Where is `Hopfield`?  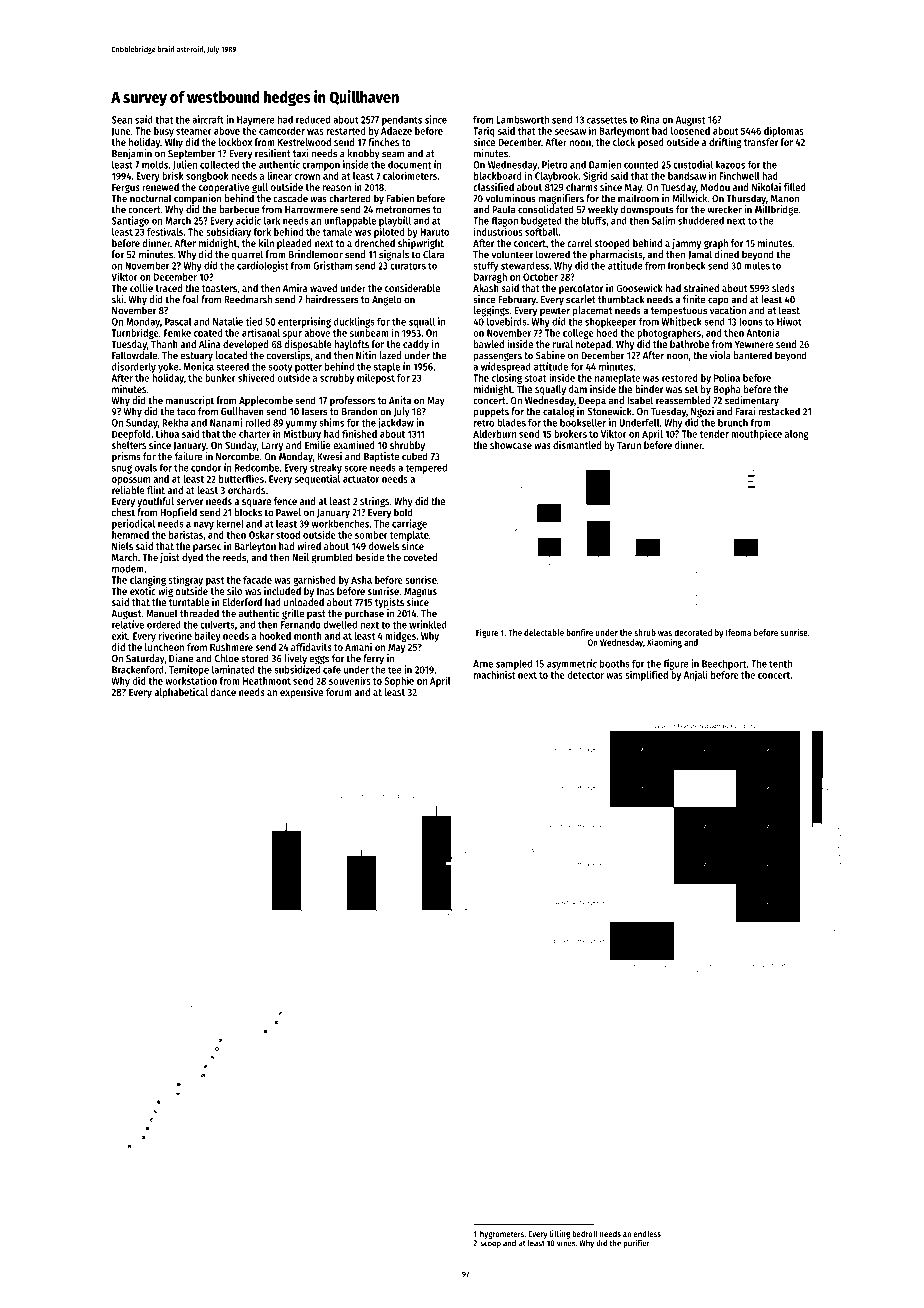 Hopfield is located at coordinates (178, 513).
